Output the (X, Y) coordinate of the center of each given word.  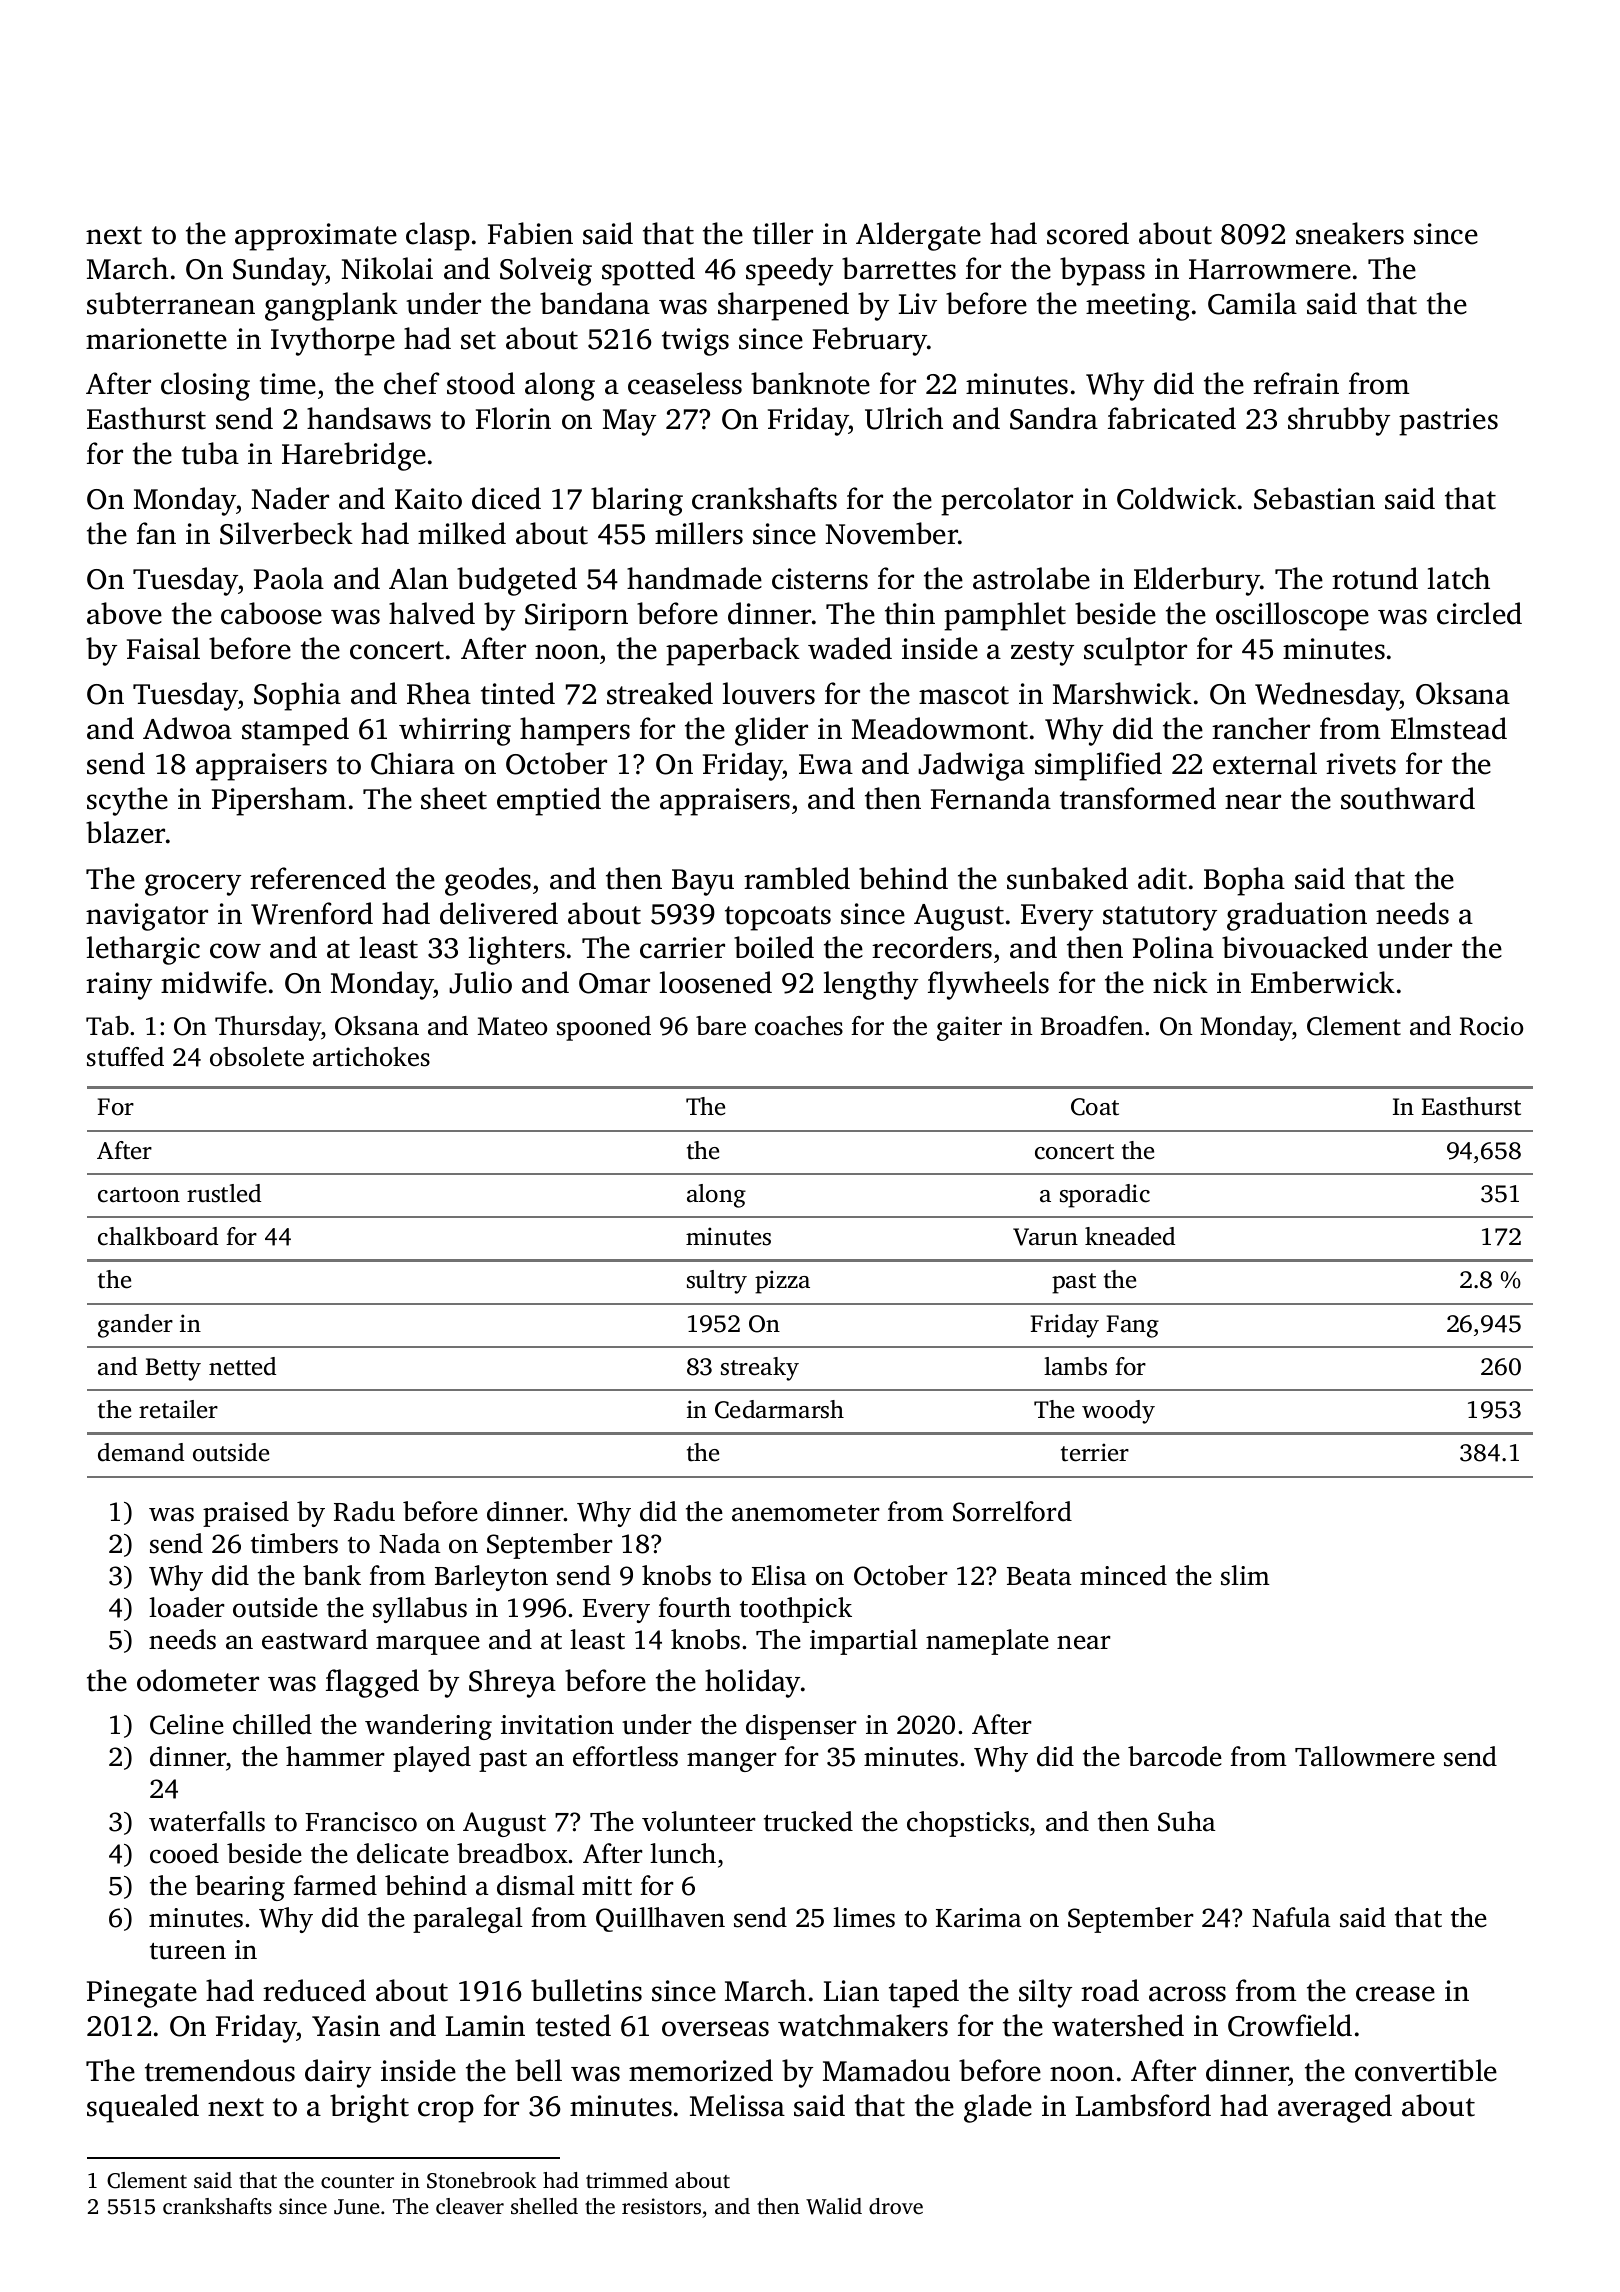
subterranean (171, 303)
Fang (1133, 1326)
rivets (1361, 764)
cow (235, 951)
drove (896, 2206)
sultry (717, 1282)
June (356, 2207)
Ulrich (904, 418)
